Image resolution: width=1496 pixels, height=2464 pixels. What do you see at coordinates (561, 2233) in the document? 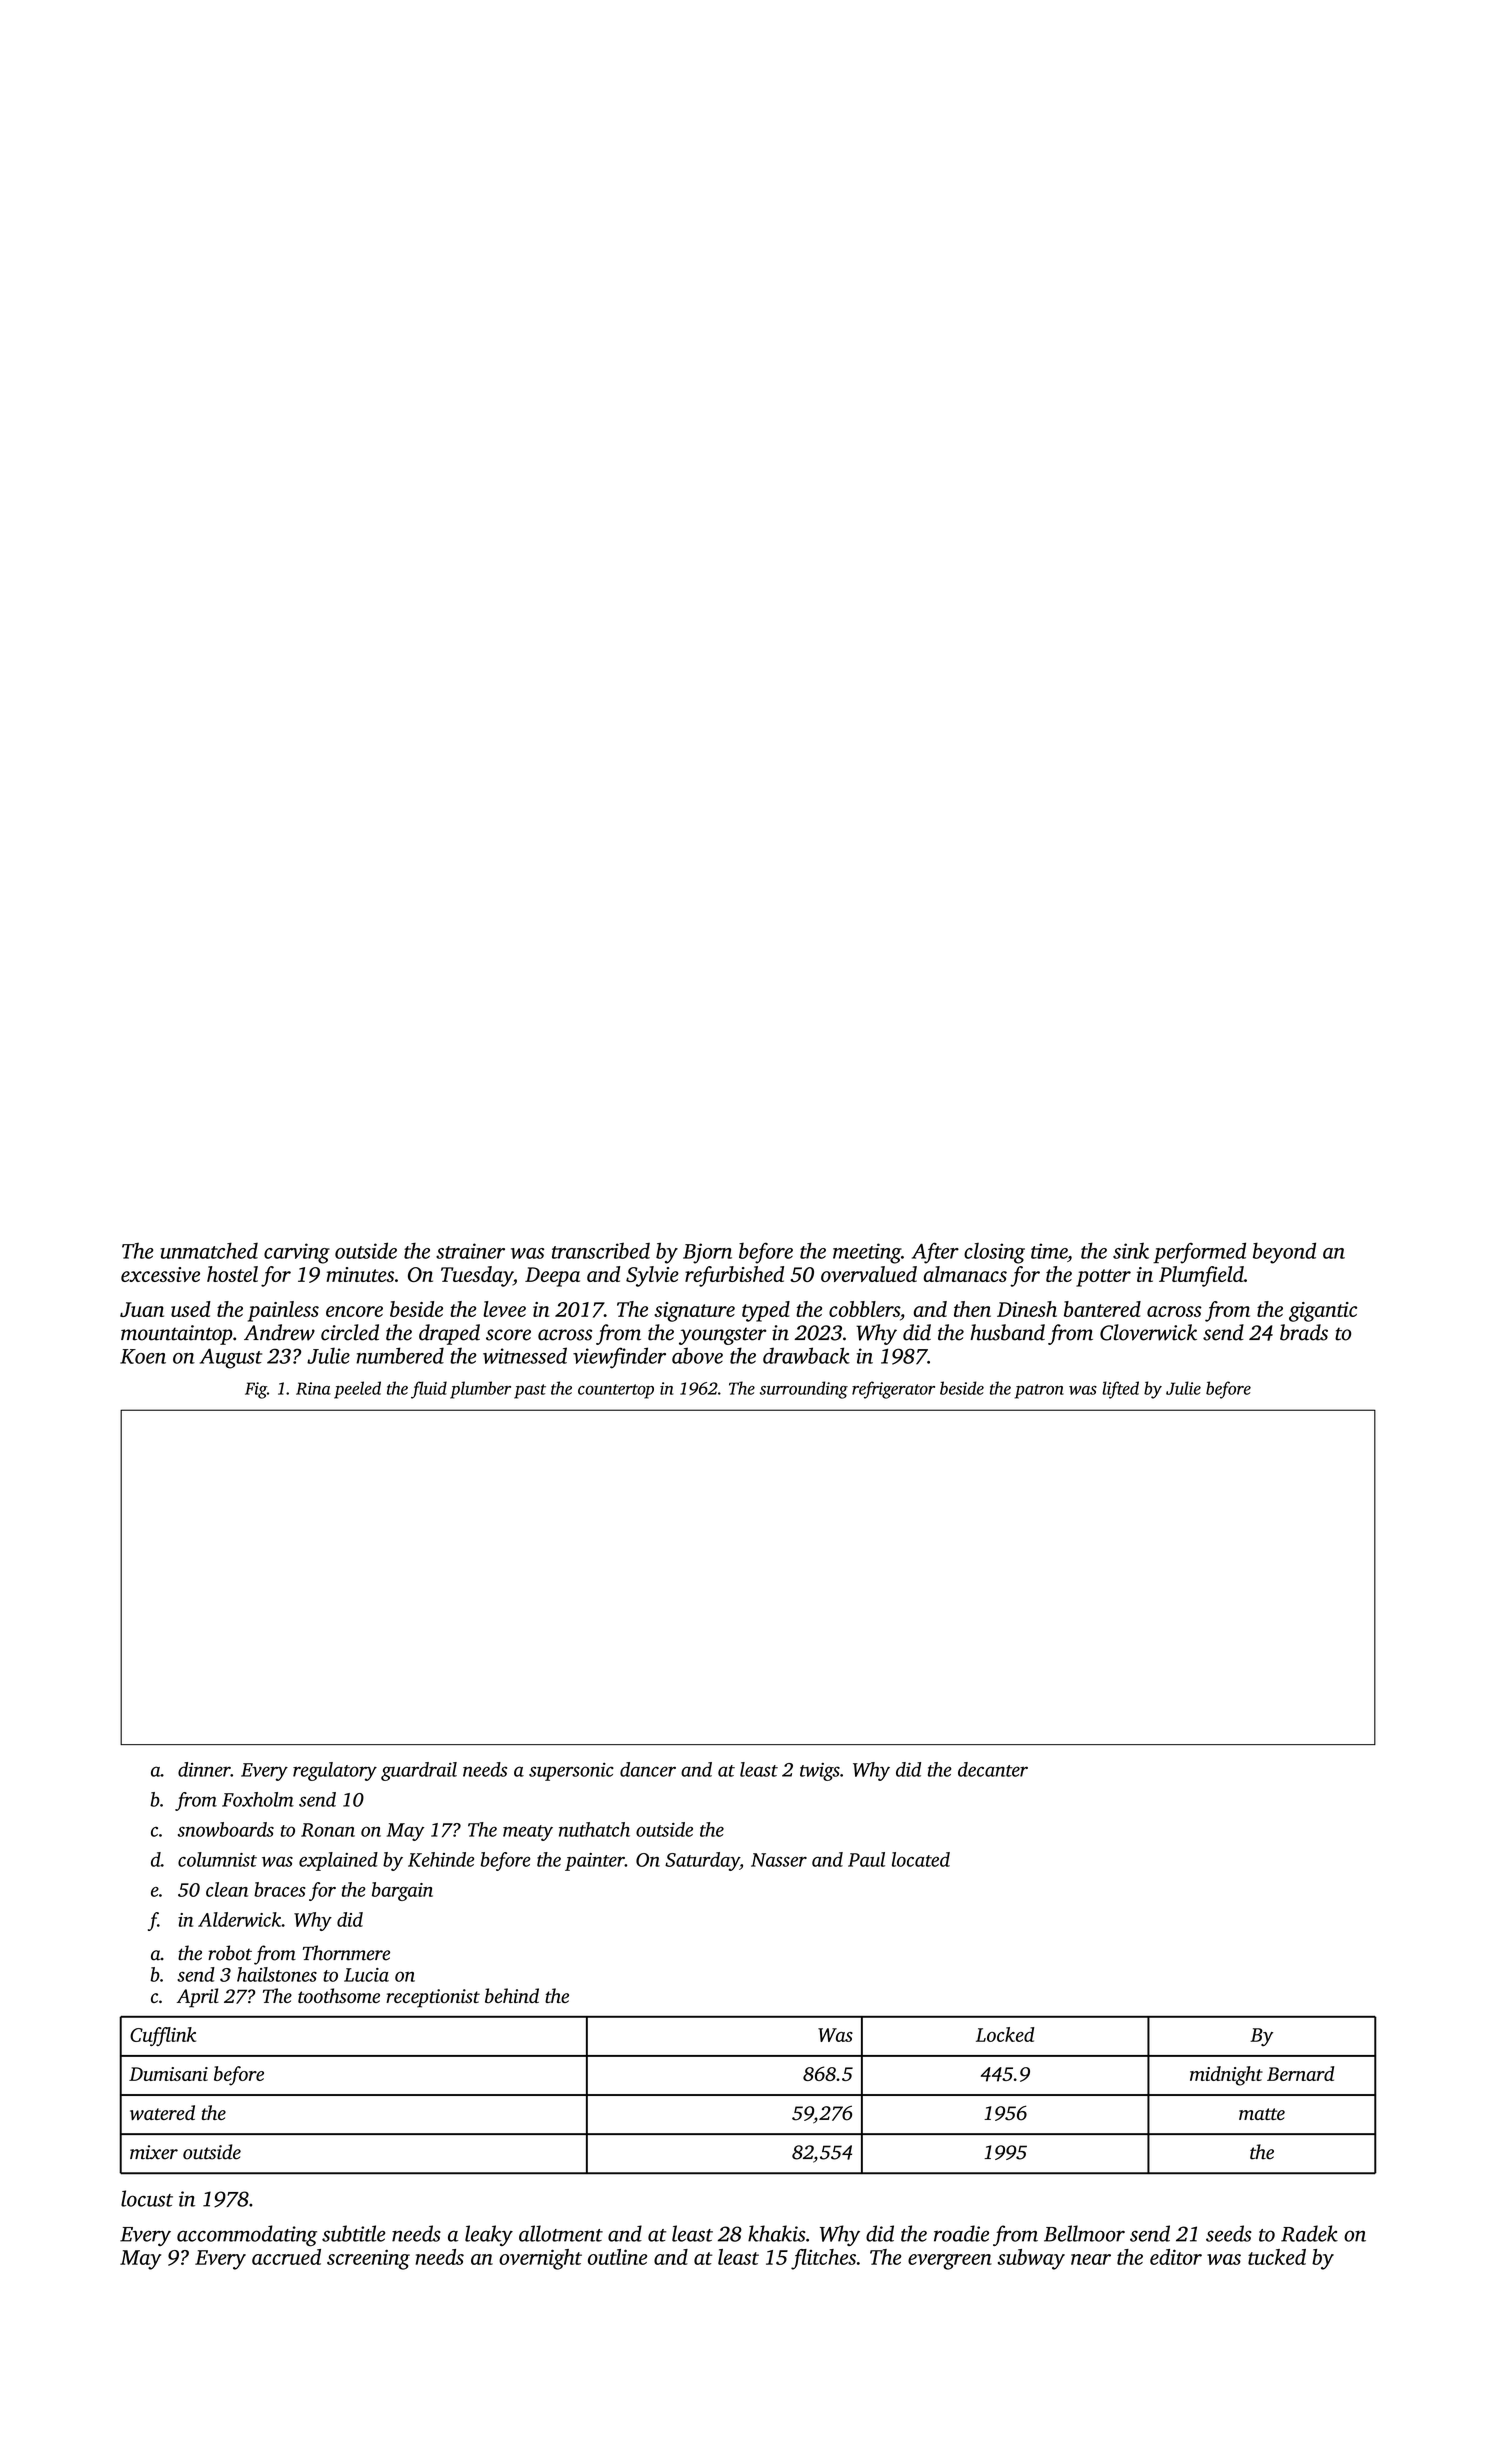
I see `allotment` at bounding box center [561, 2233].
